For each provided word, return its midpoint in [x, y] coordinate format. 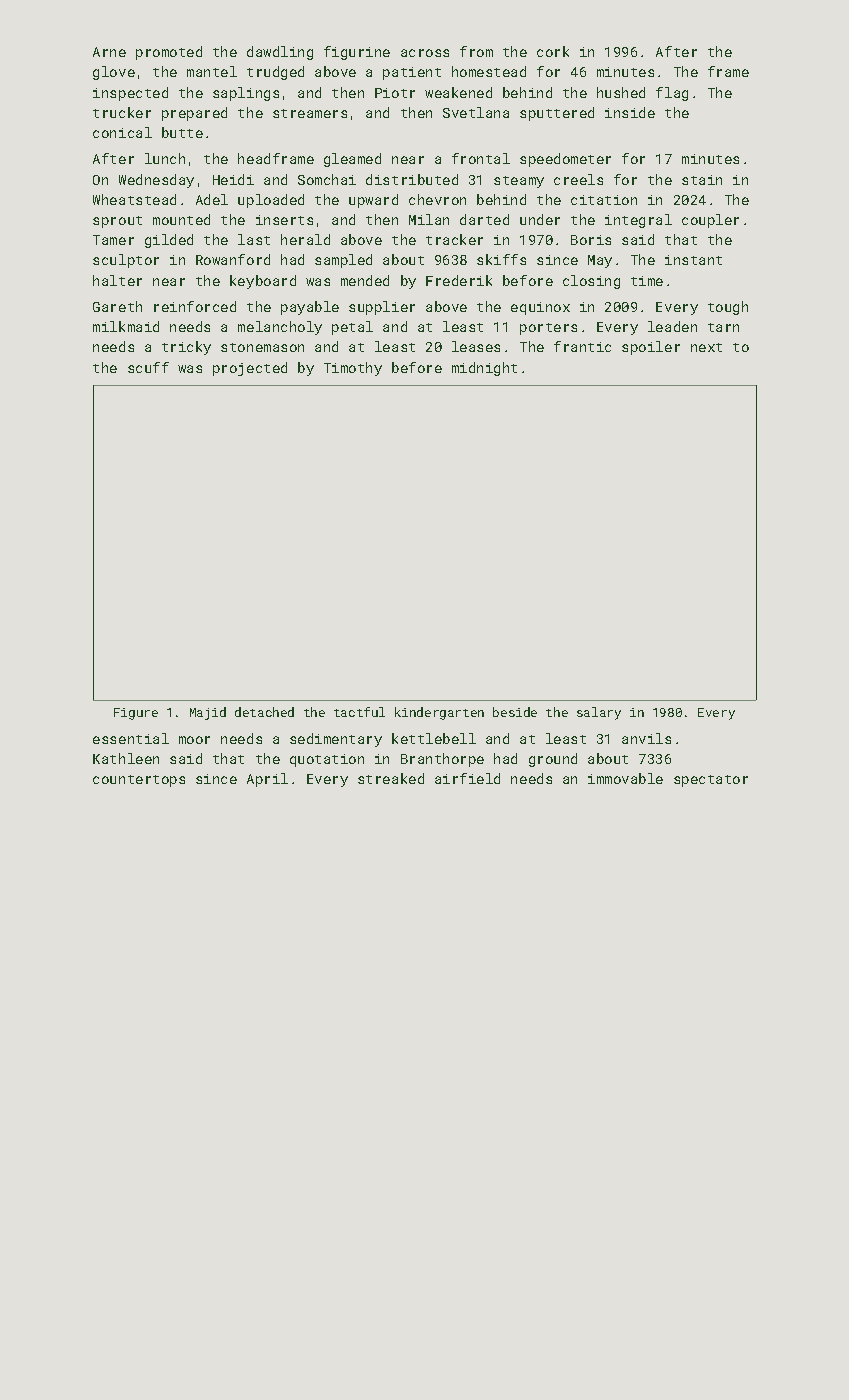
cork [553, 51]
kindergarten [439, 713]
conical [122, 132]
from [476, 51]
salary [599, 713]
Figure [136, 714]
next [706, 347]
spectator [711, 781]
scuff [148, 367]
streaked [391, 778]
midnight [484, 369]
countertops [139, 781]
